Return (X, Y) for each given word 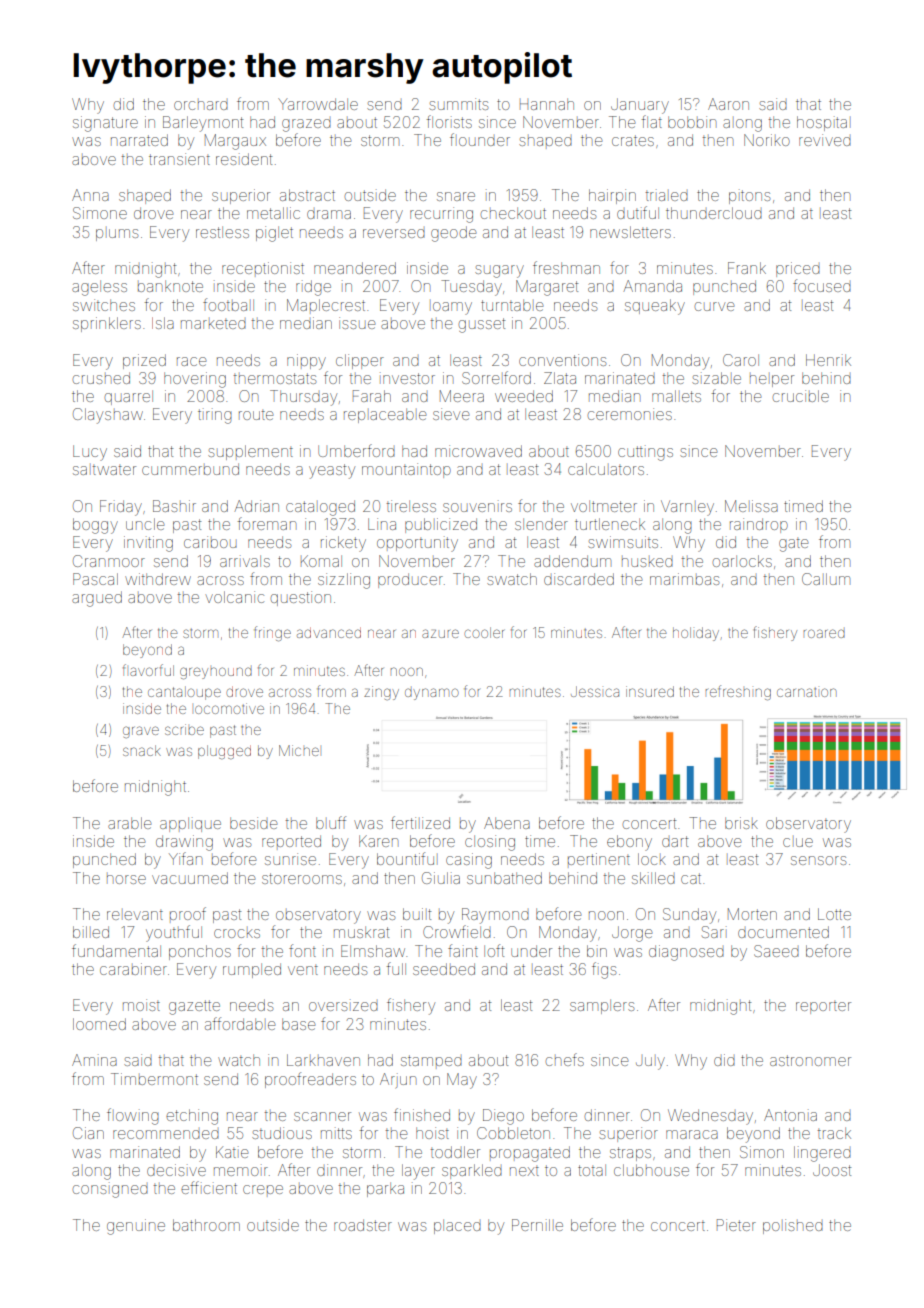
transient (179, 159)
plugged (224, 752)
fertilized (420, 822)
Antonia (790, 1115)
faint (463, 950)
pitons (749, 196)
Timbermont (154, 1079)
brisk (741, 823)
